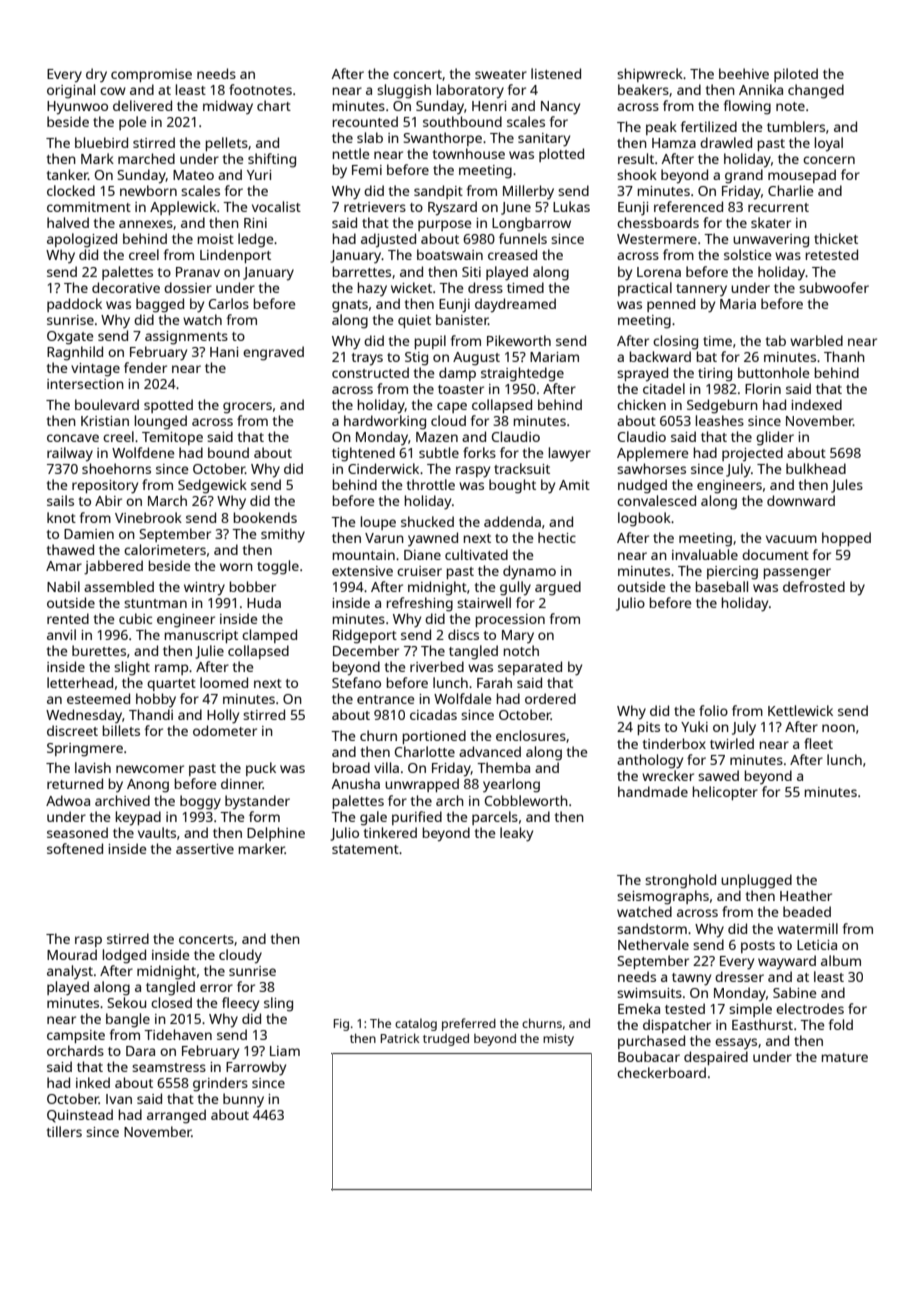 This image has width=924, height=1308. Describe the element at coordinates (845, 1057) in the image. I see `mature` at that location.
